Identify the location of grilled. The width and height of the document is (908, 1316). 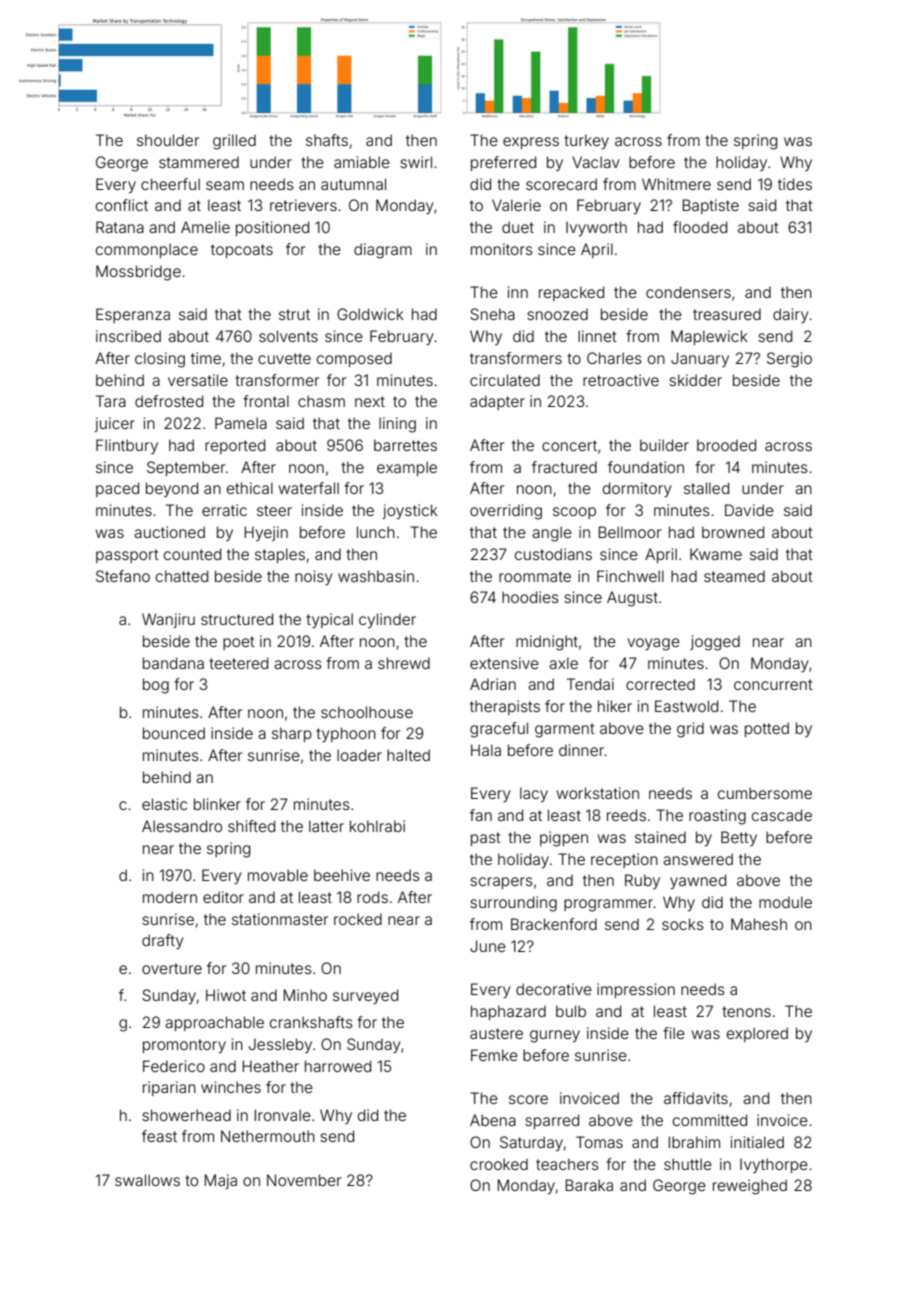
(234, 142).
